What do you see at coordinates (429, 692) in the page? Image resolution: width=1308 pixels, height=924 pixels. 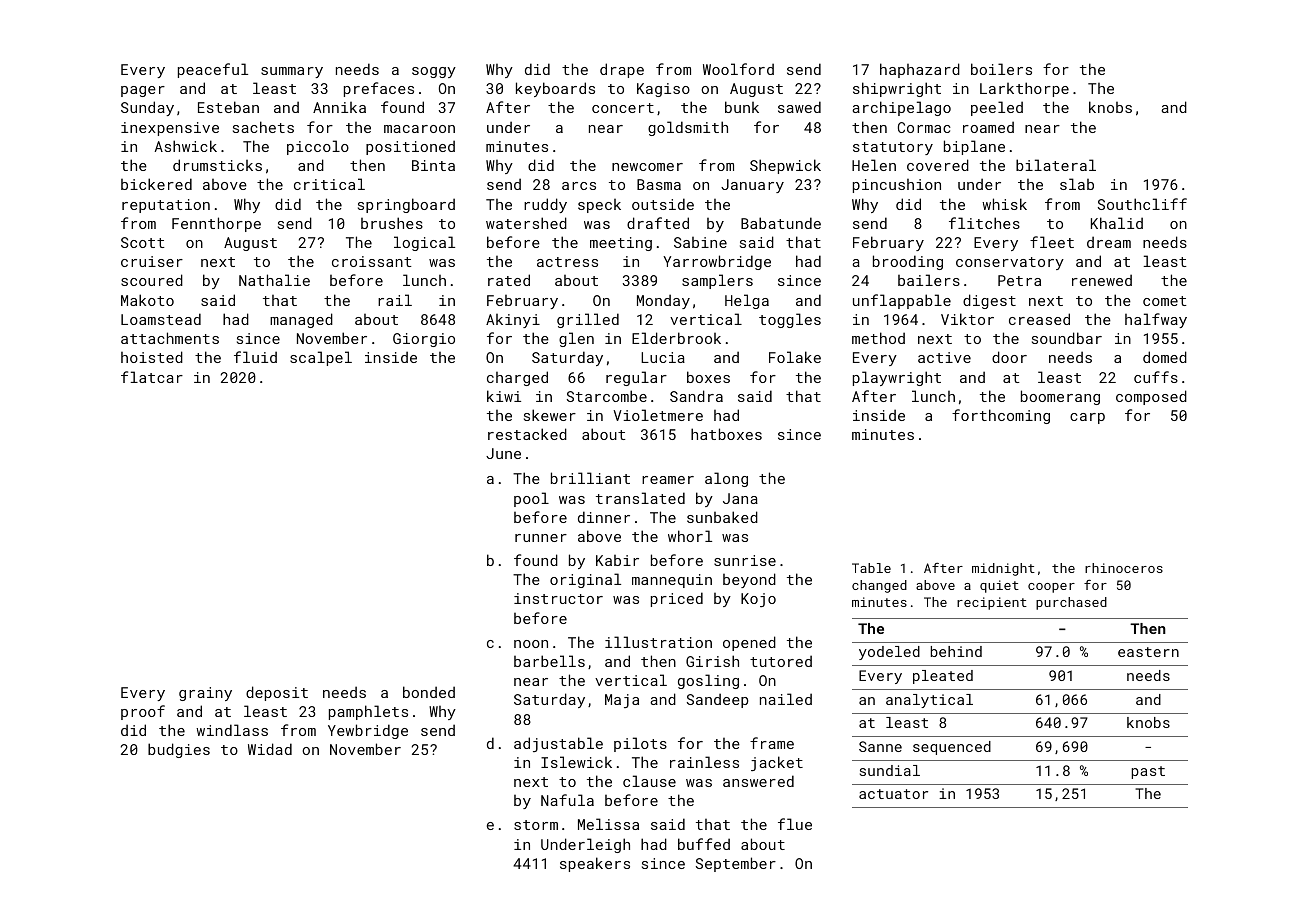 I see `bonded` at bounding box center [429, 692].
